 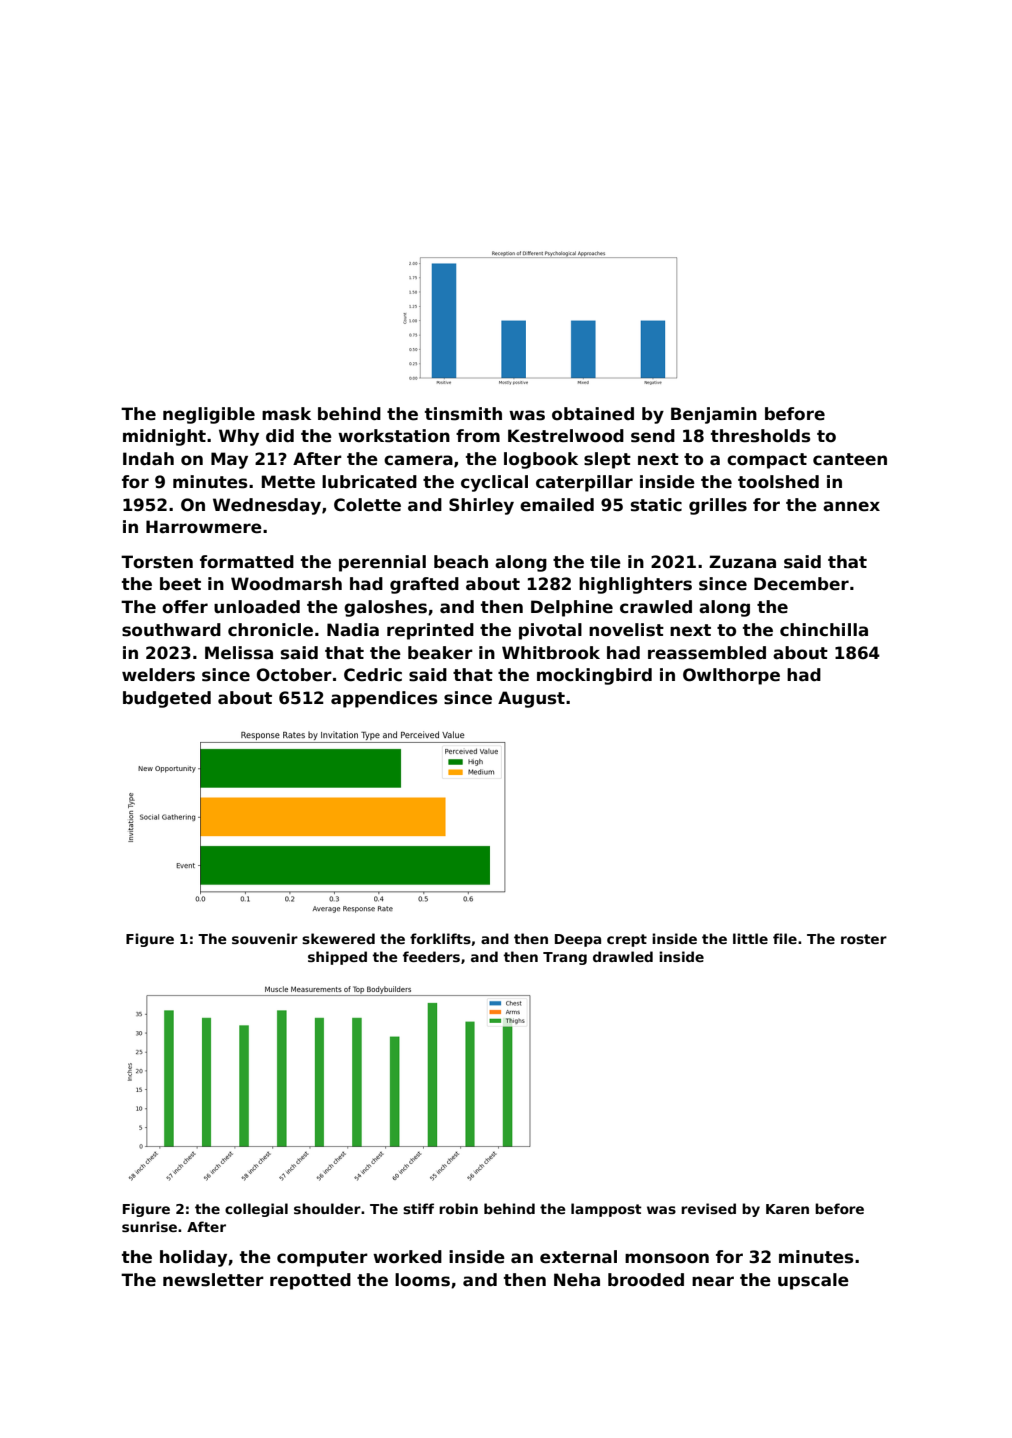 I want to click on Cedric, so click(x=373, y=675).
